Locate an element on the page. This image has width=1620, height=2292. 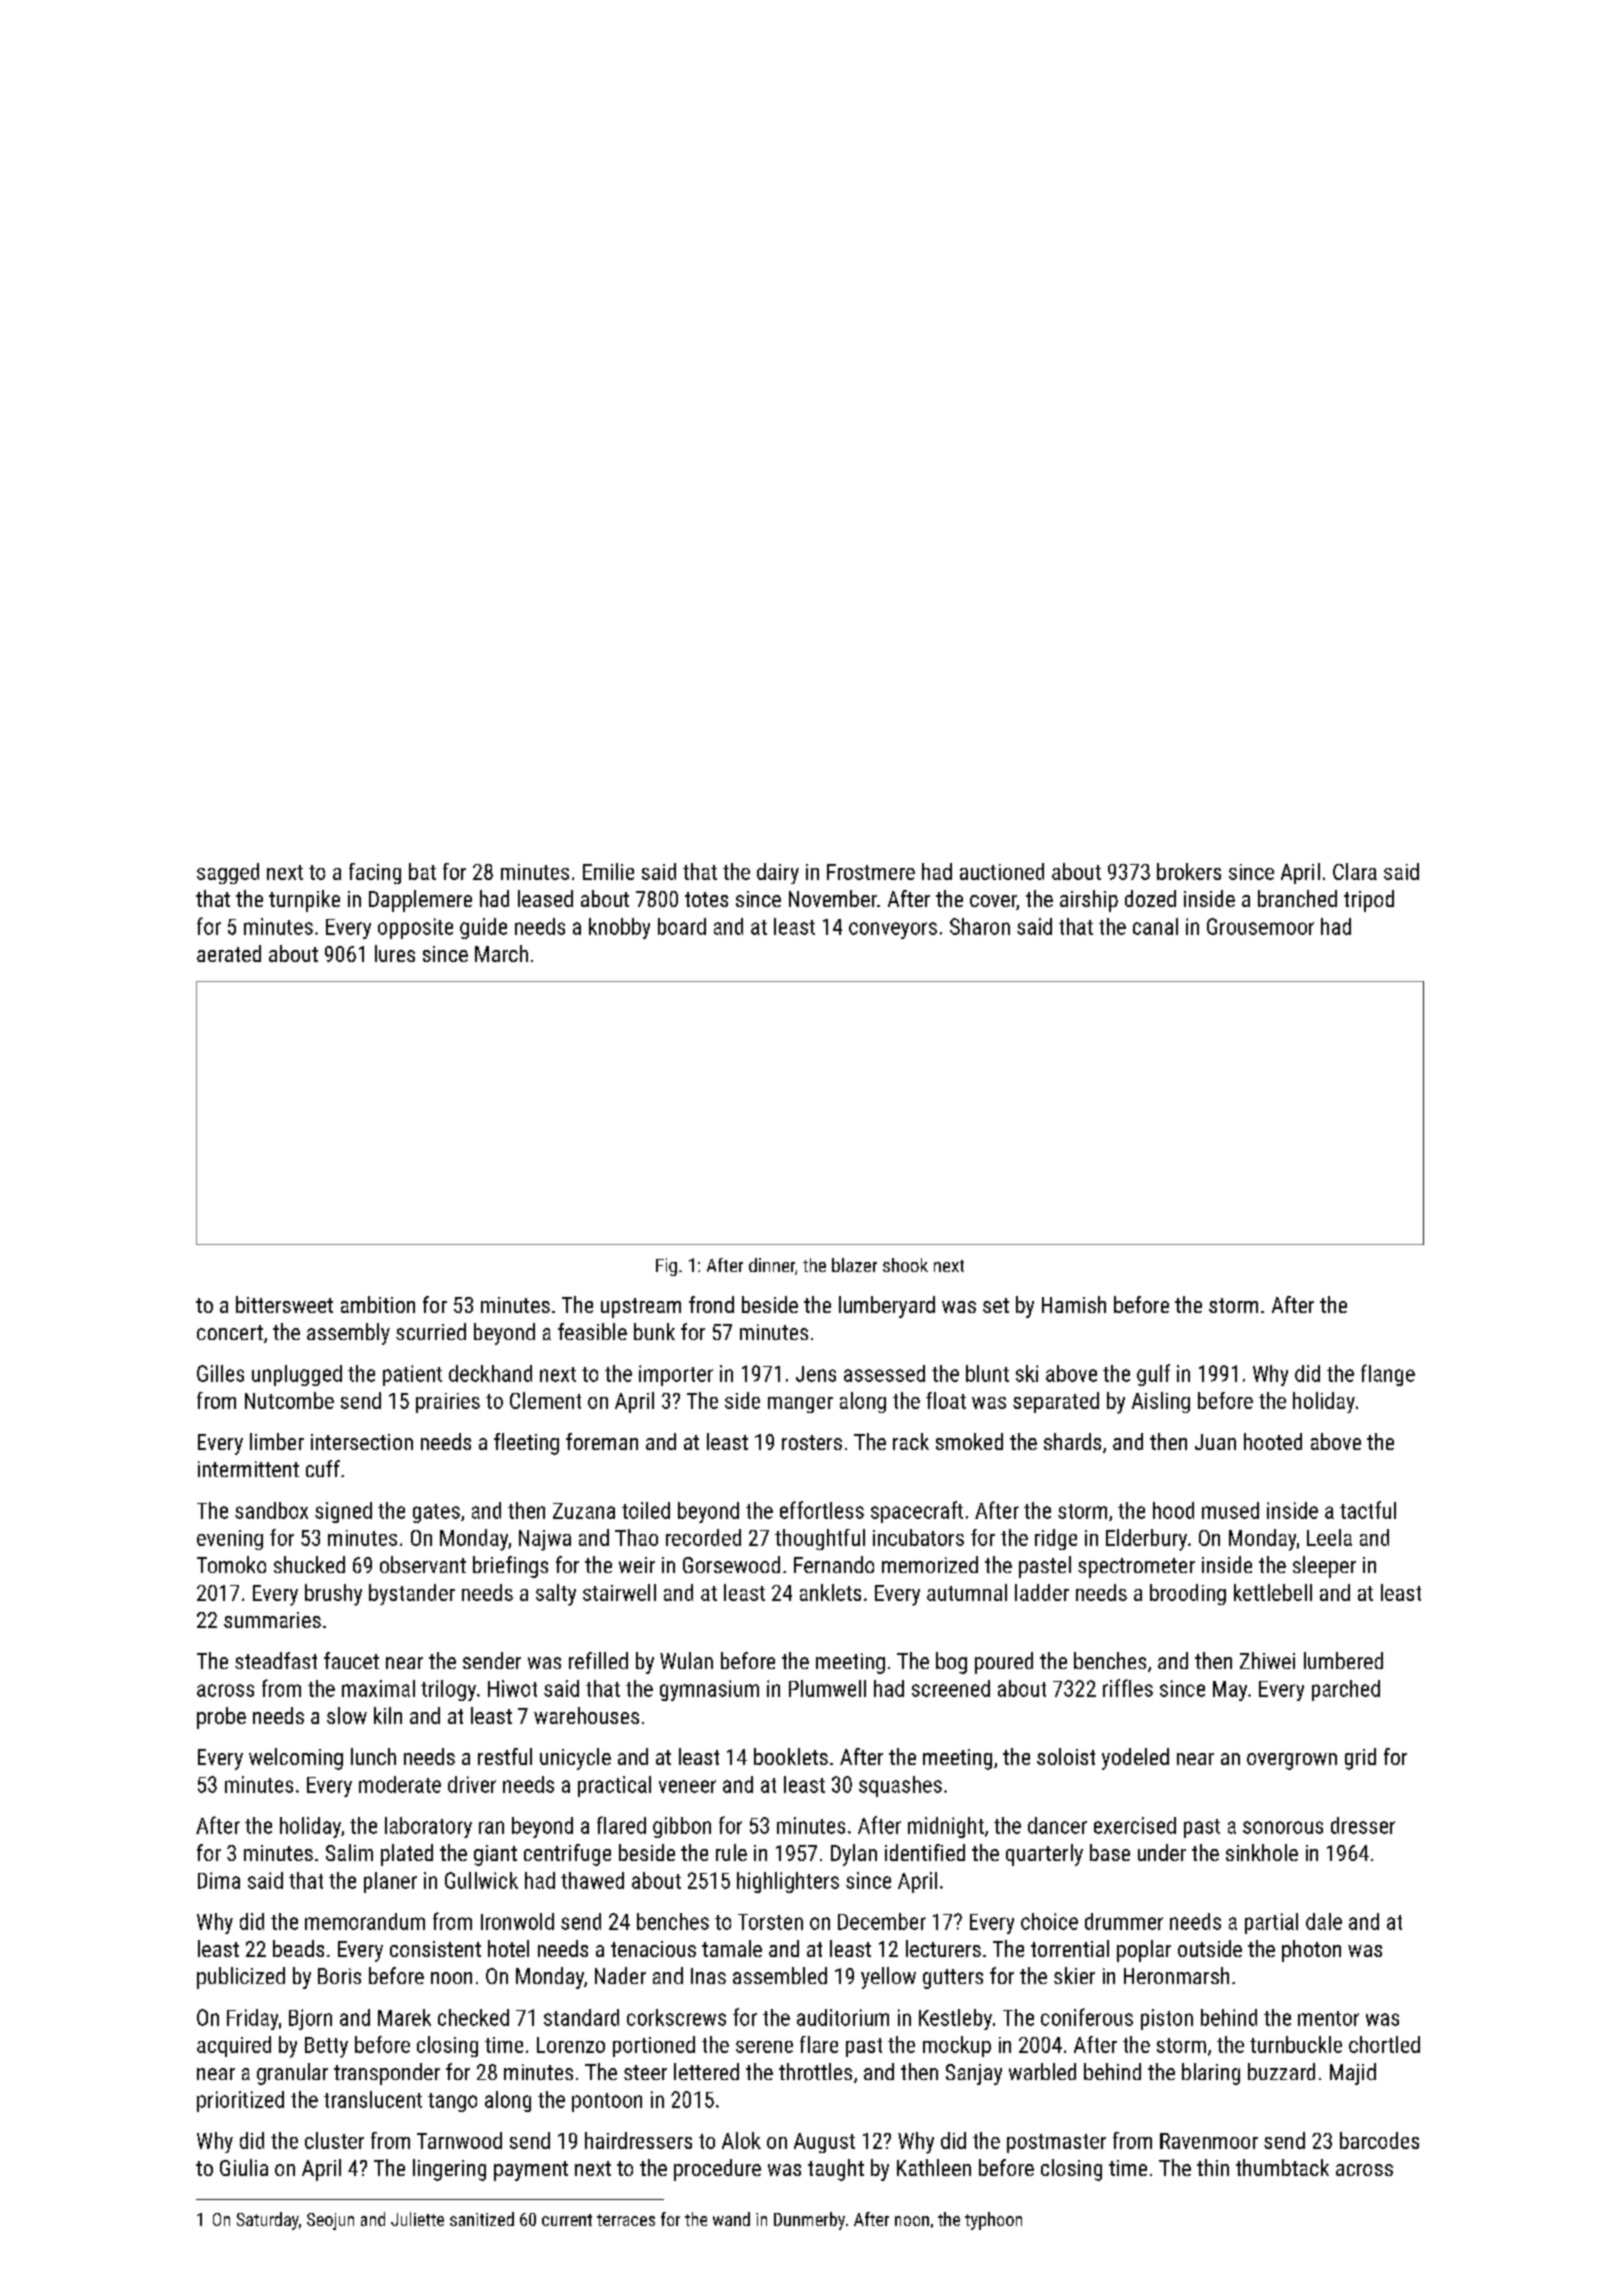
Grousemoor is located at coordinates (1260, 926).
